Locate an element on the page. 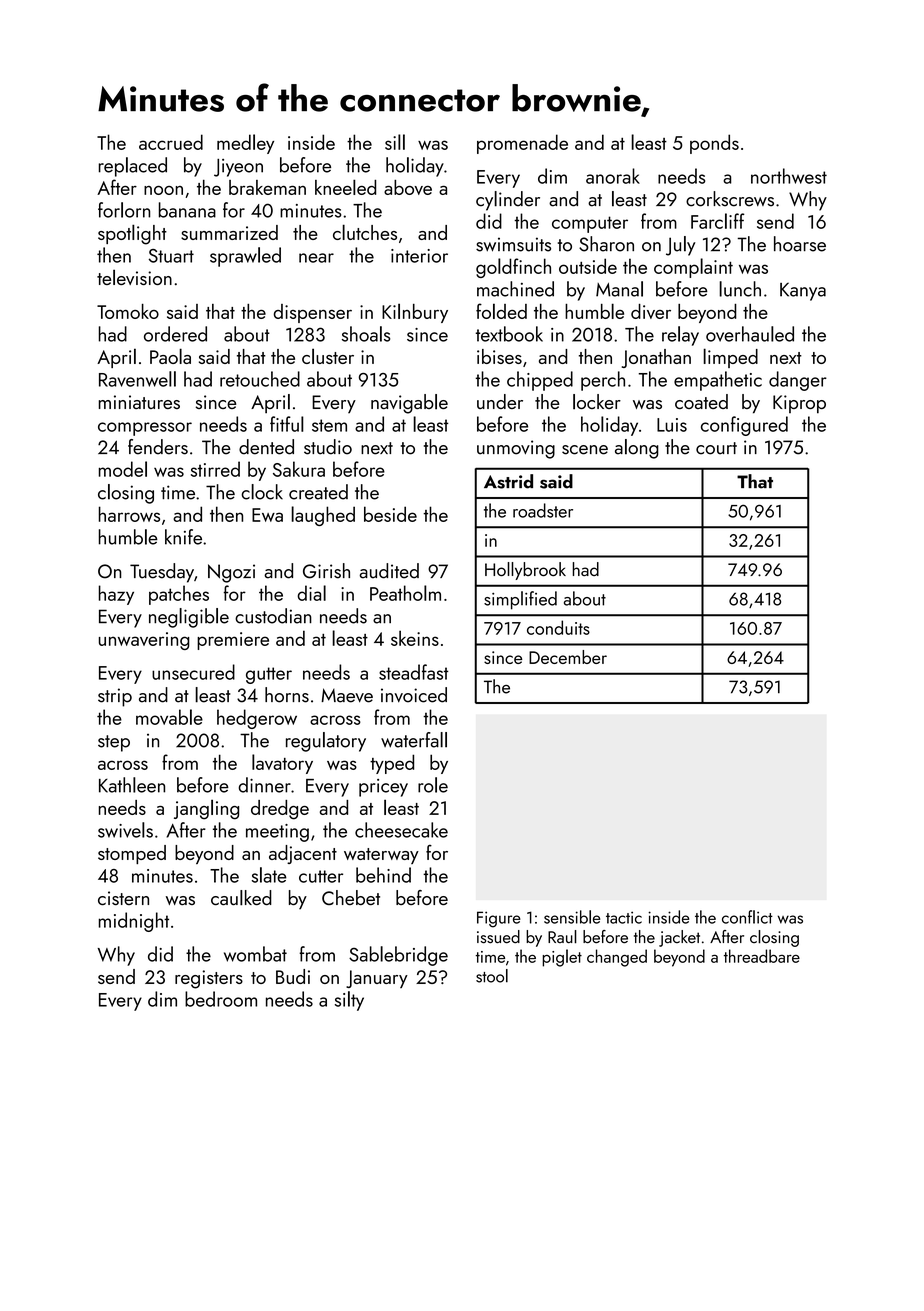 This document has height=1311, width=924. Farcliff is located at coordinates (718, 221).
